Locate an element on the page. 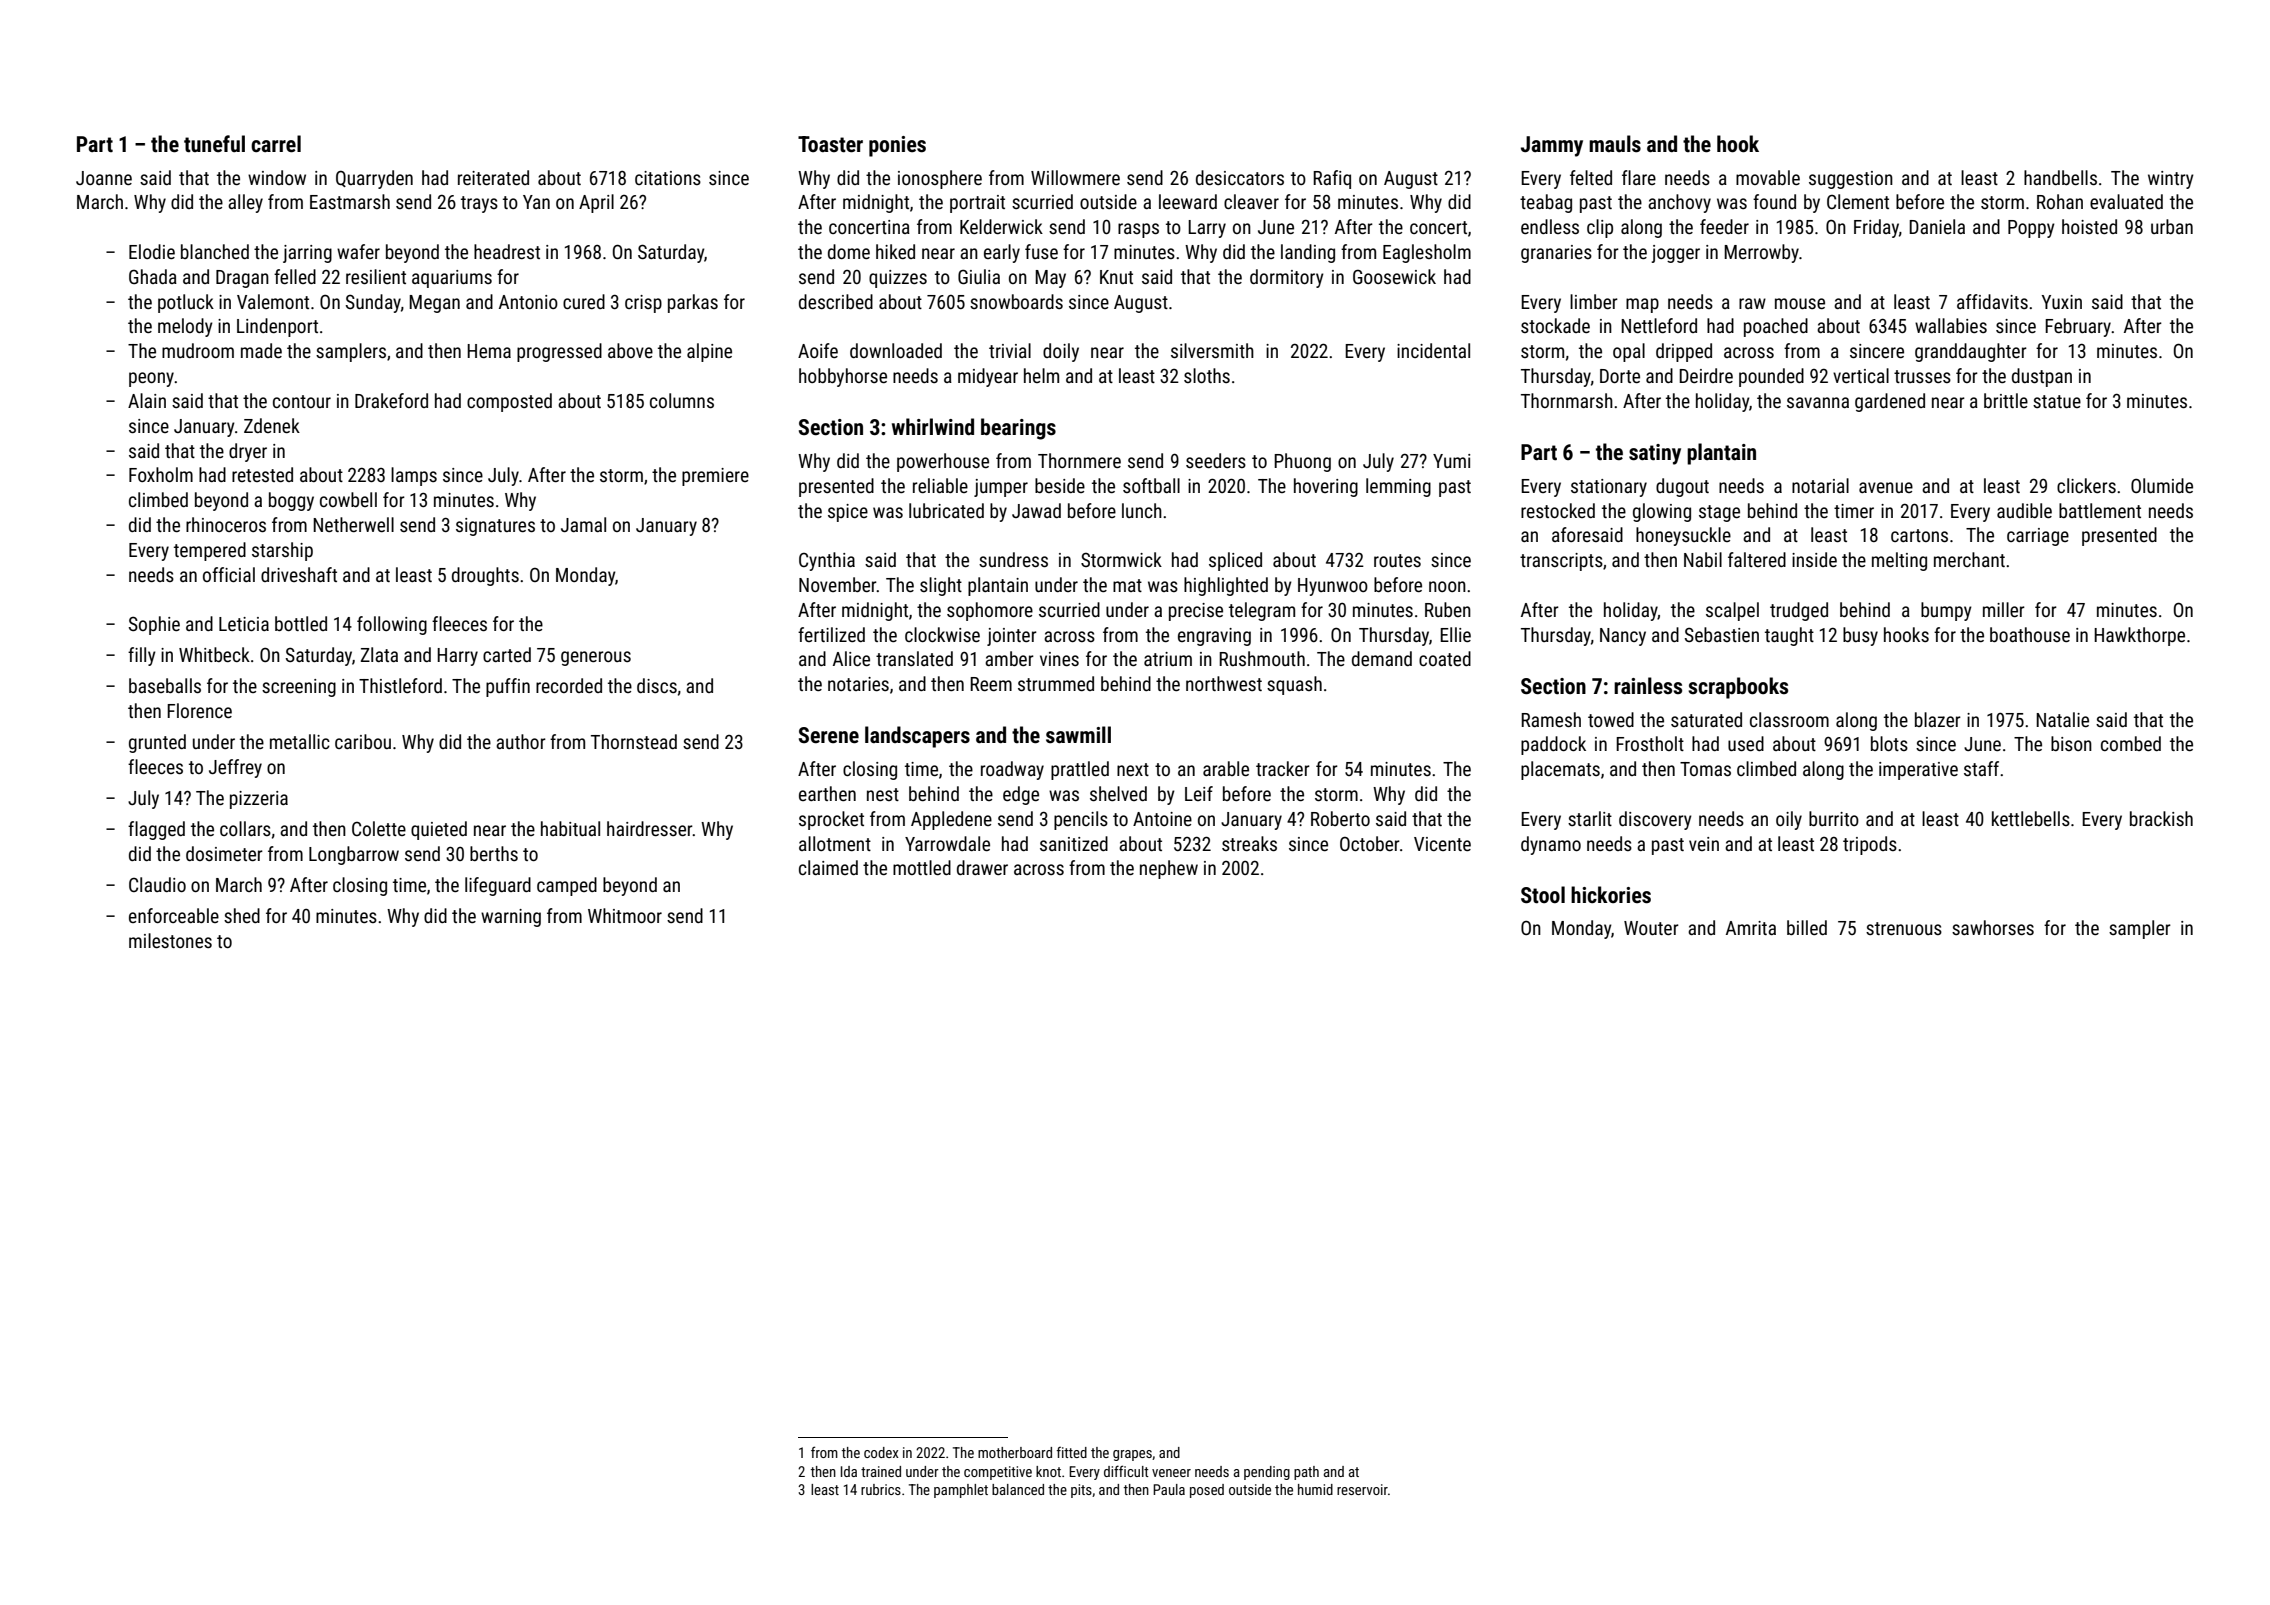 This document has width=2270, height=1605. sprocket is located at coordinates (831, 820).
